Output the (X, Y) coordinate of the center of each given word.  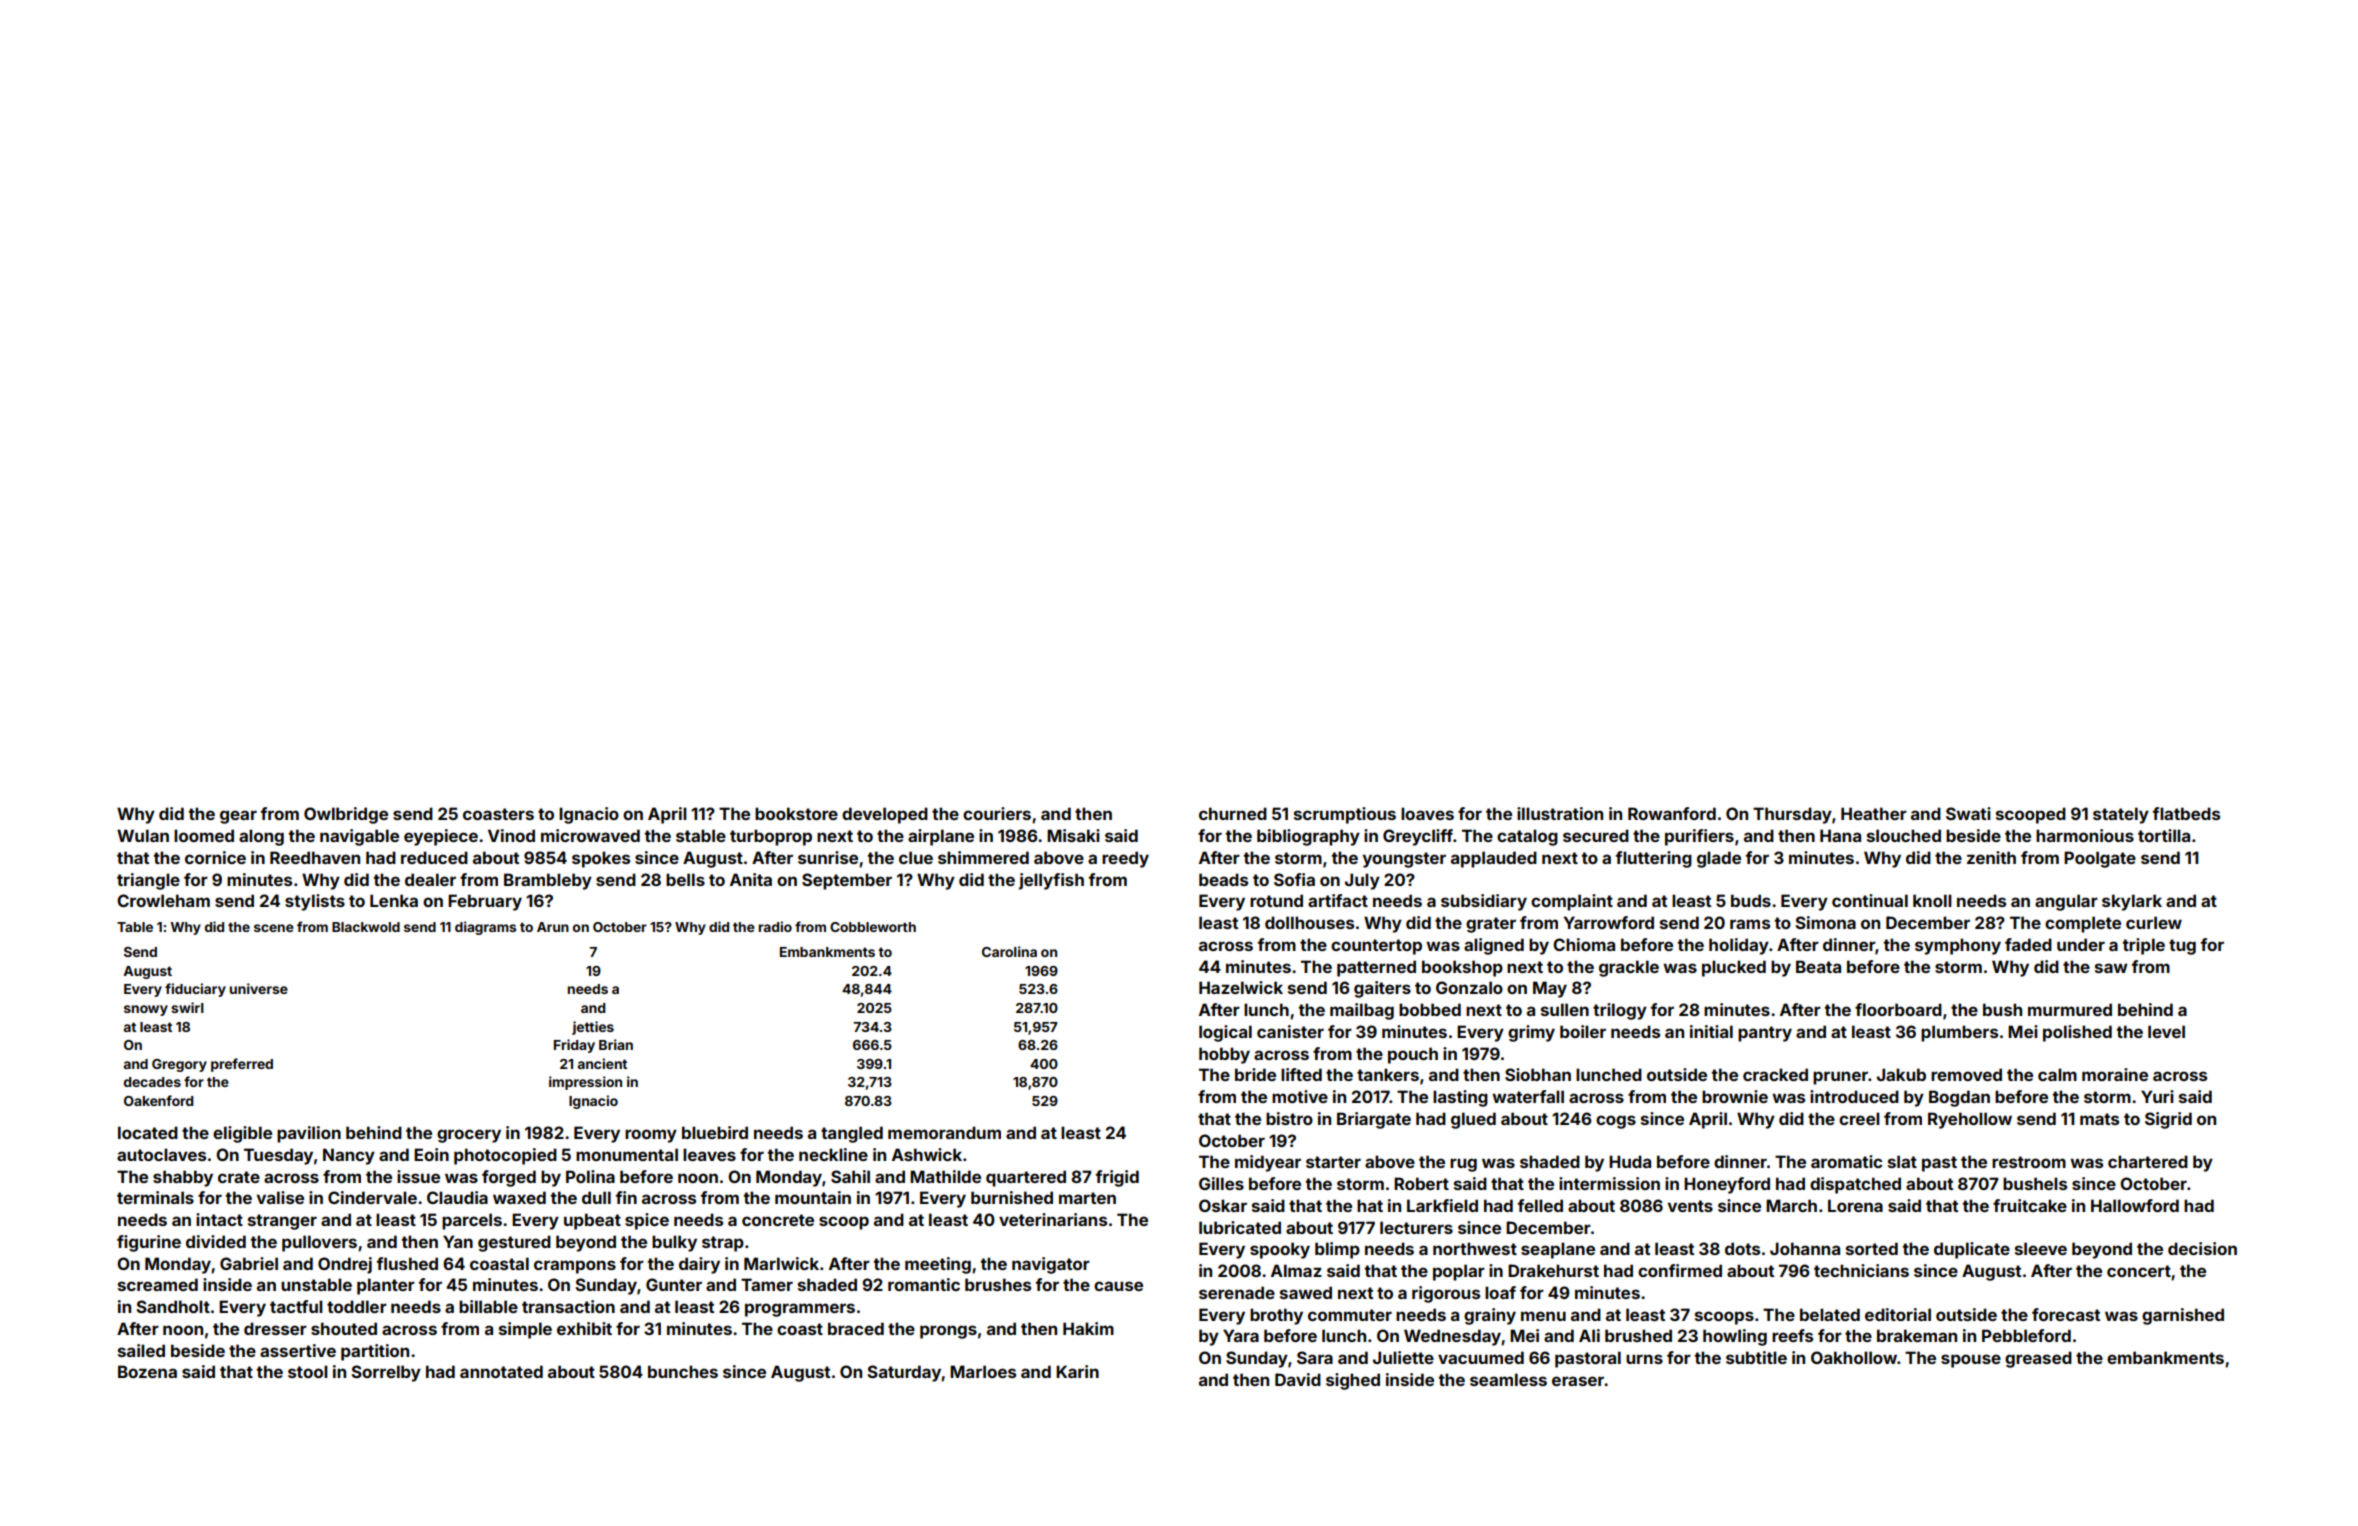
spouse (1971, 1361)
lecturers (1416, 1227)
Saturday (904, 1373)
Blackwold (366, 927)
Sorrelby (386, 1373)
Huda (1630, 1161)
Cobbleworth (873, 927)
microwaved (590, 835)
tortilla (2164, 835)
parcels (472, 1221)
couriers (997, 813)
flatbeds (2186, 813)
